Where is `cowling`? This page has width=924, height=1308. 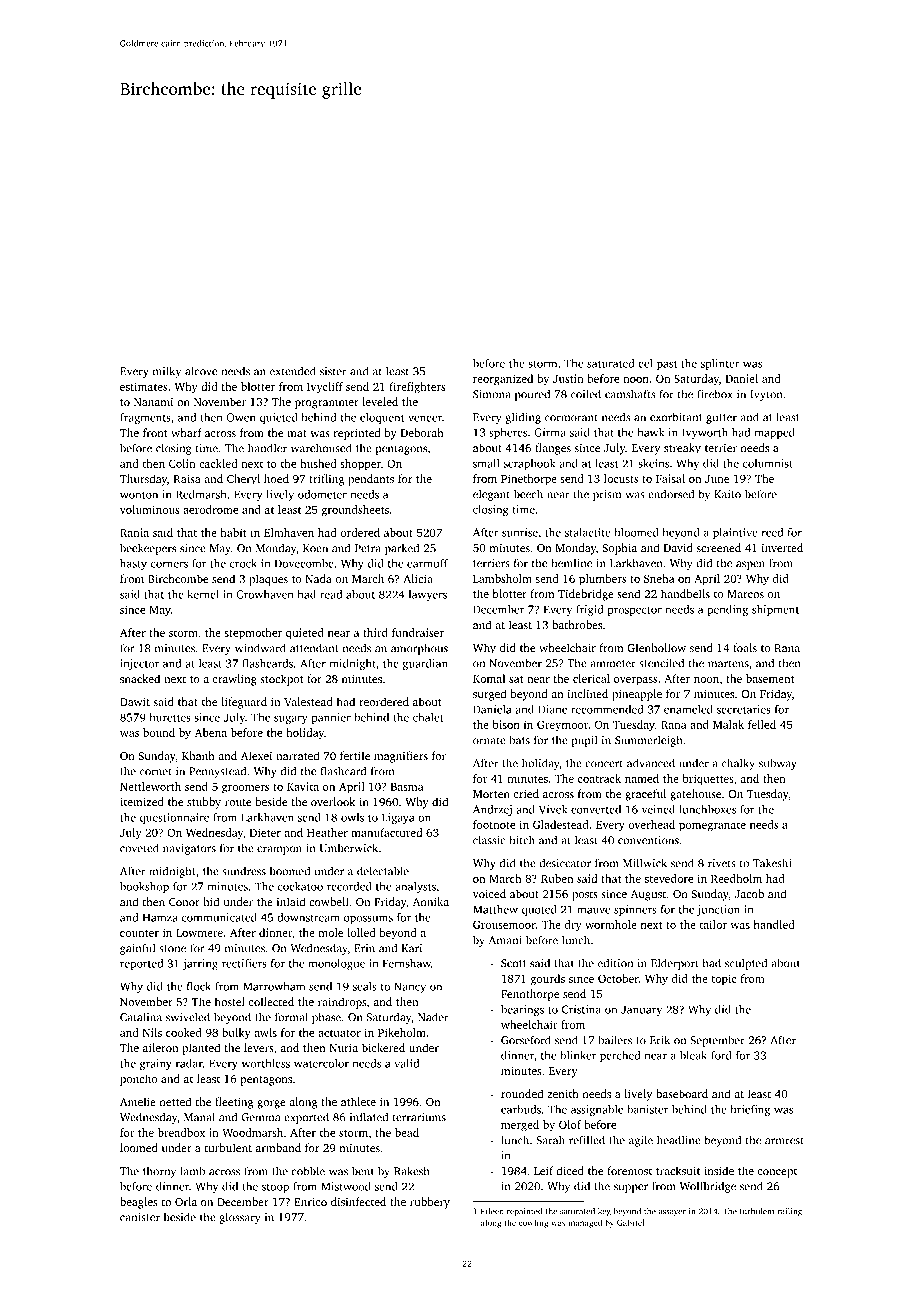
cowling is located at coordinates (533, 1223).
